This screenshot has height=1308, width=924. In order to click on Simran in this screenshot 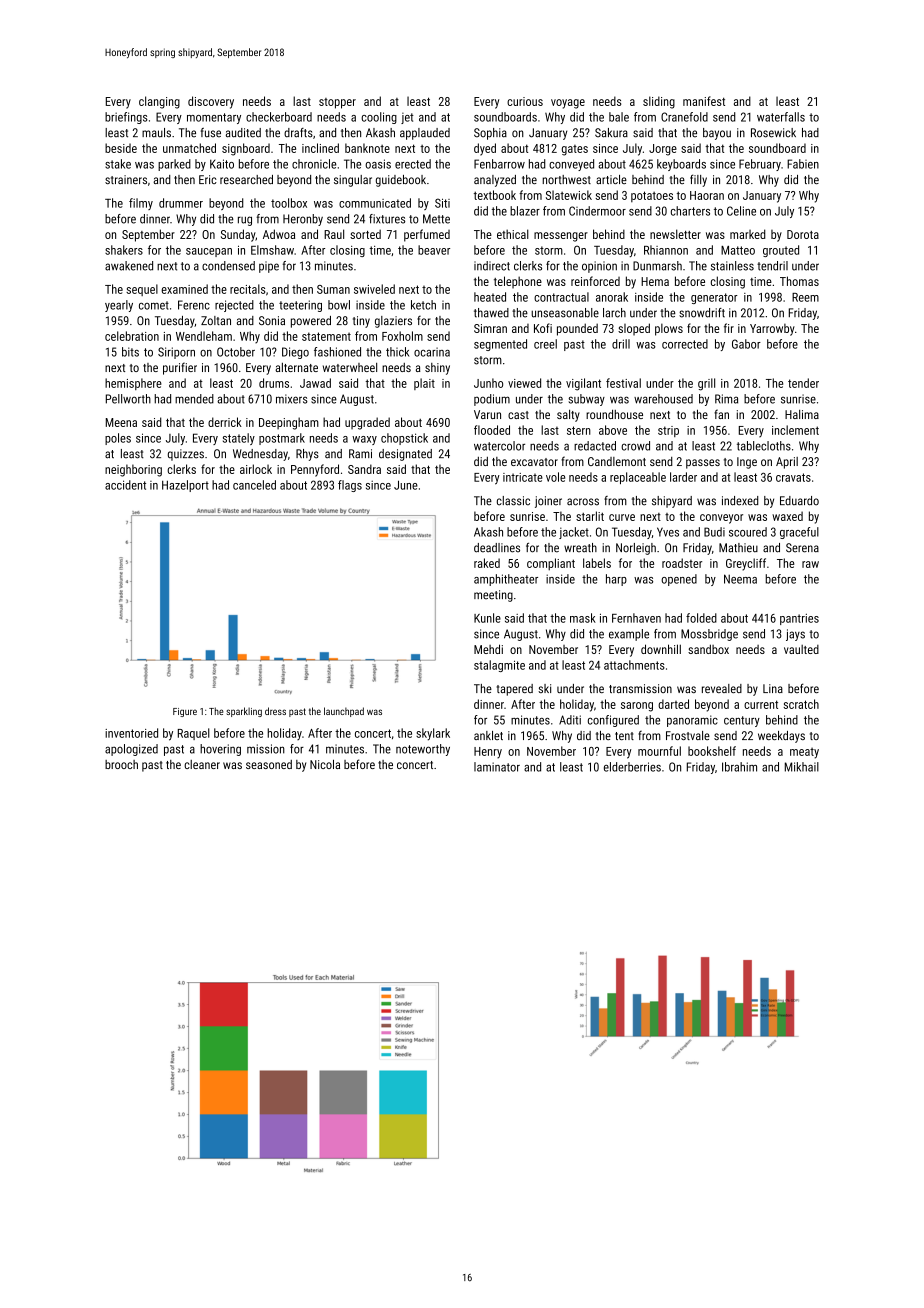, I will do `click(490, 328)`.
